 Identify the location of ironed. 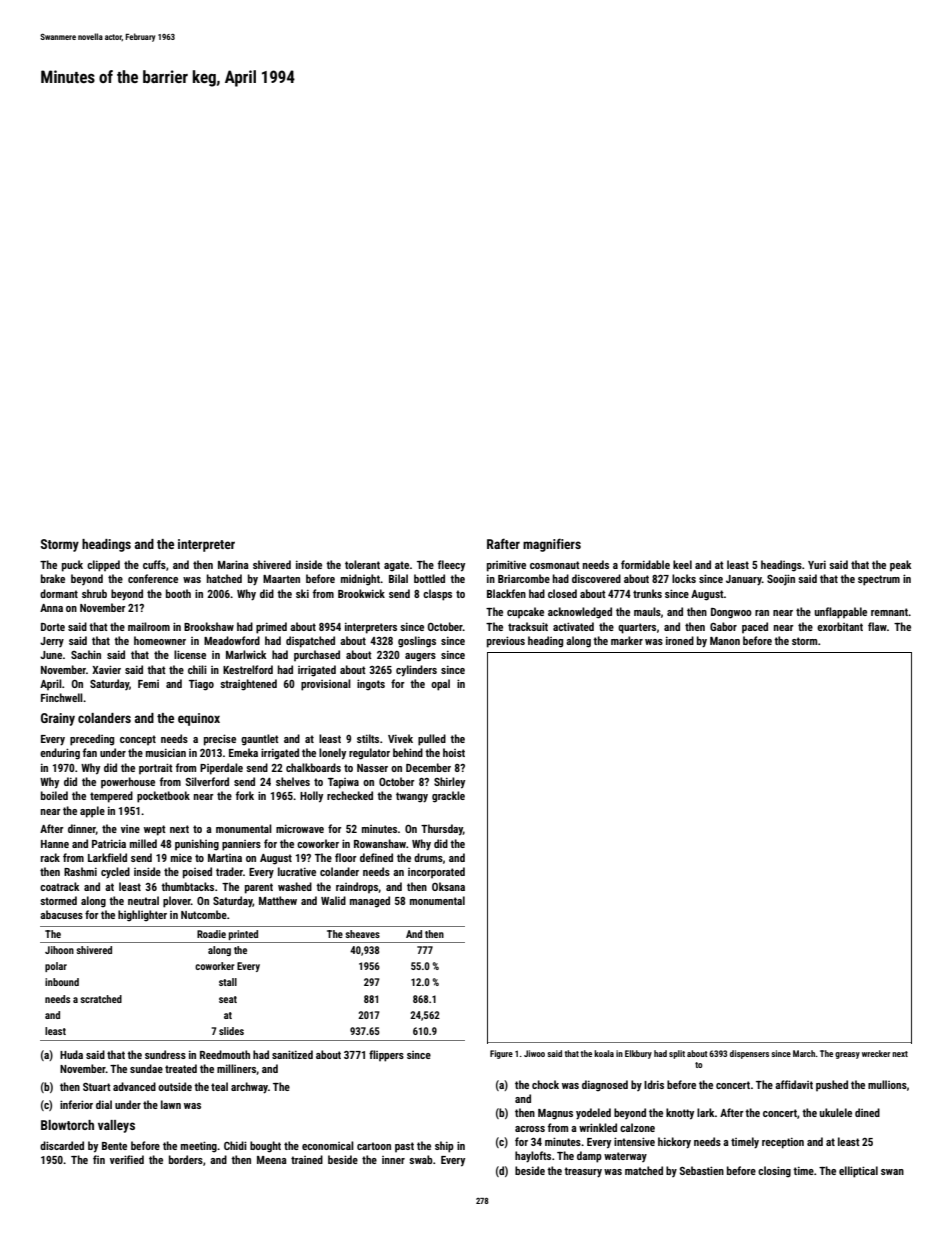
(680, 640).
